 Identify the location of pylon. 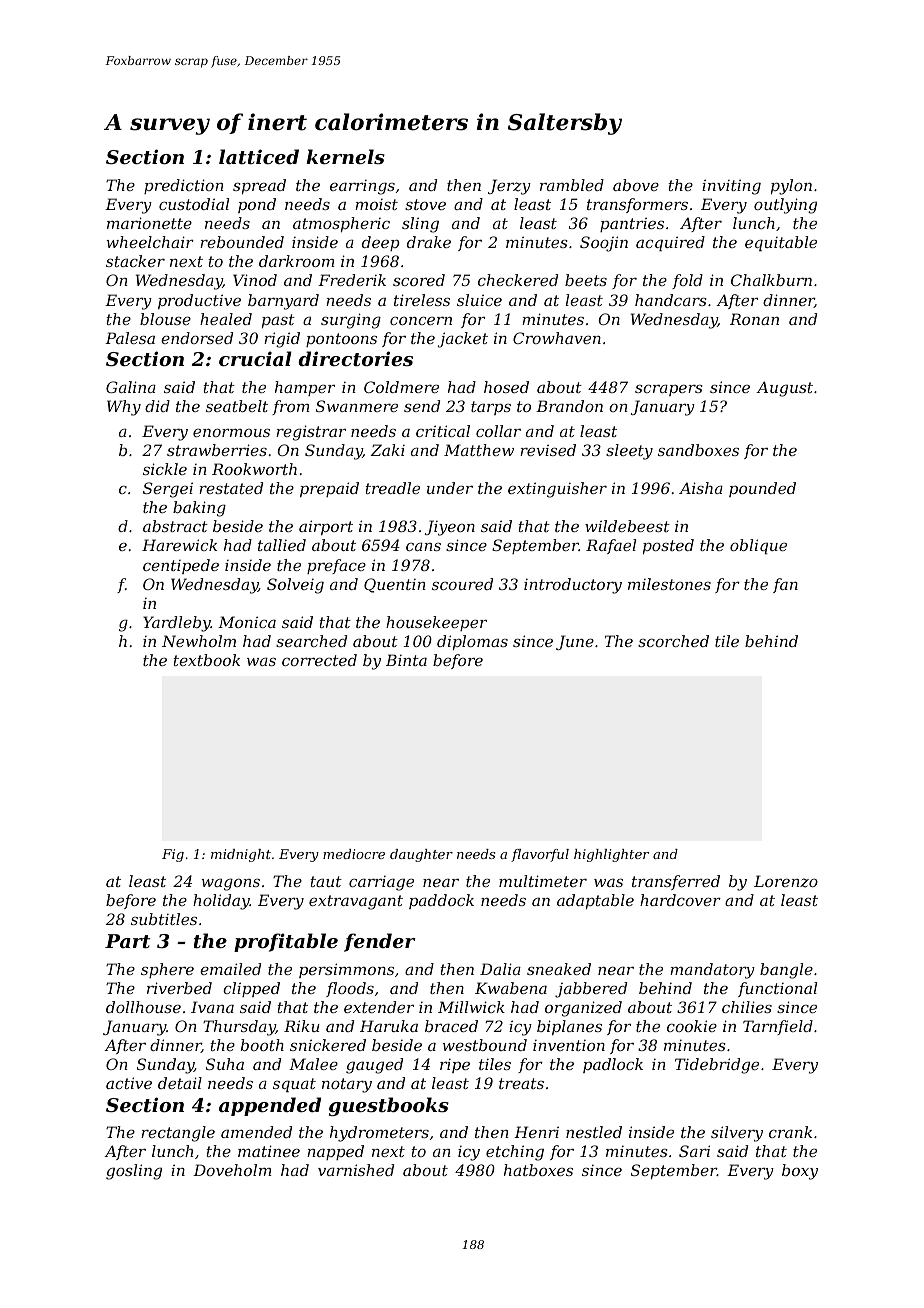
(791, 187).
